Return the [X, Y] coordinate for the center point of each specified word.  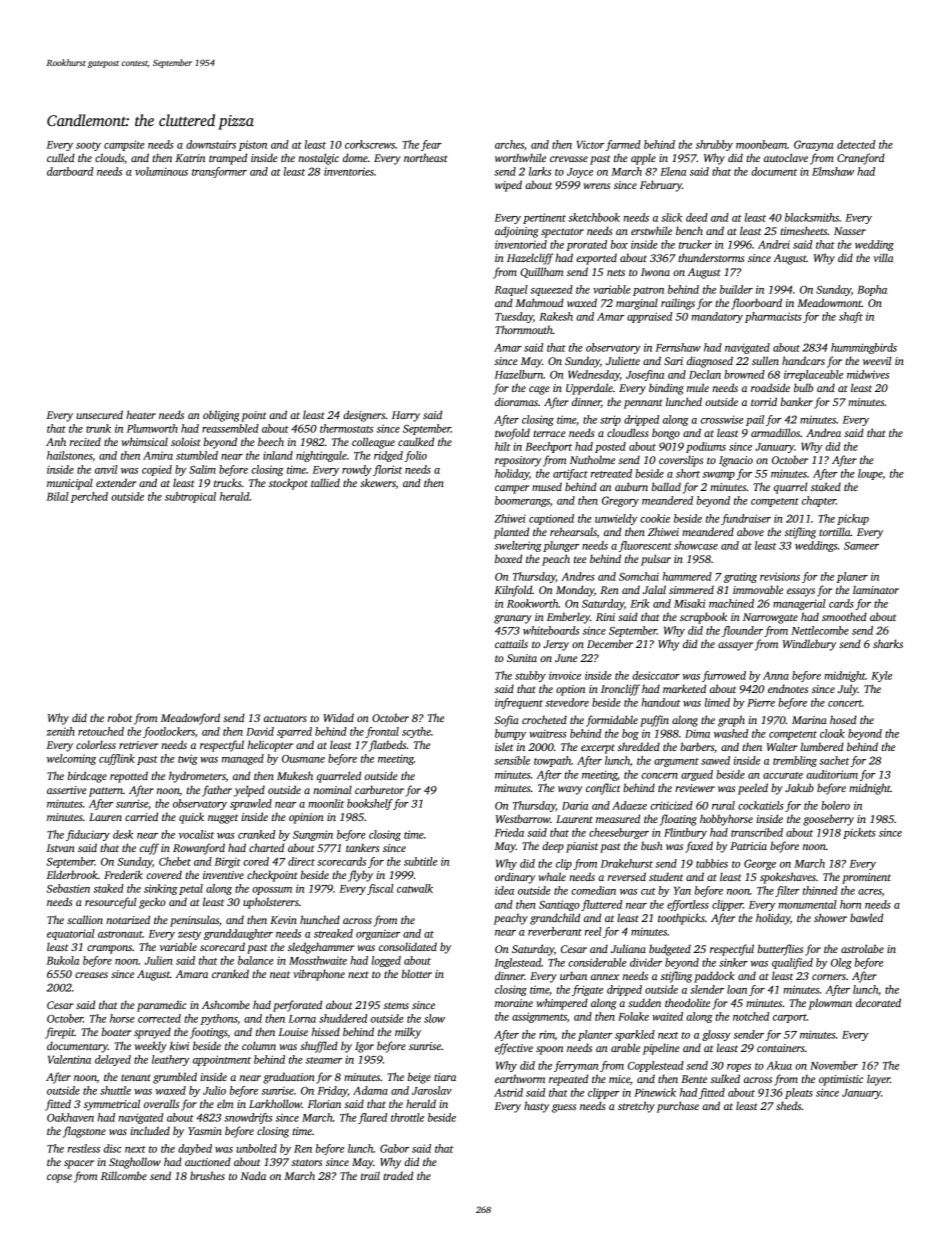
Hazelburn [518, 374]
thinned [820, 890]
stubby [530, 676]
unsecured [99, 414]
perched [89, 497]
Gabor [394, 1148]
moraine [514, 1003]
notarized [128, 919]
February [661, 186]
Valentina [69, 1059]
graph [731, 721]
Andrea [823, 432]
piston [253, 145]
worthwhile [520, 157]
